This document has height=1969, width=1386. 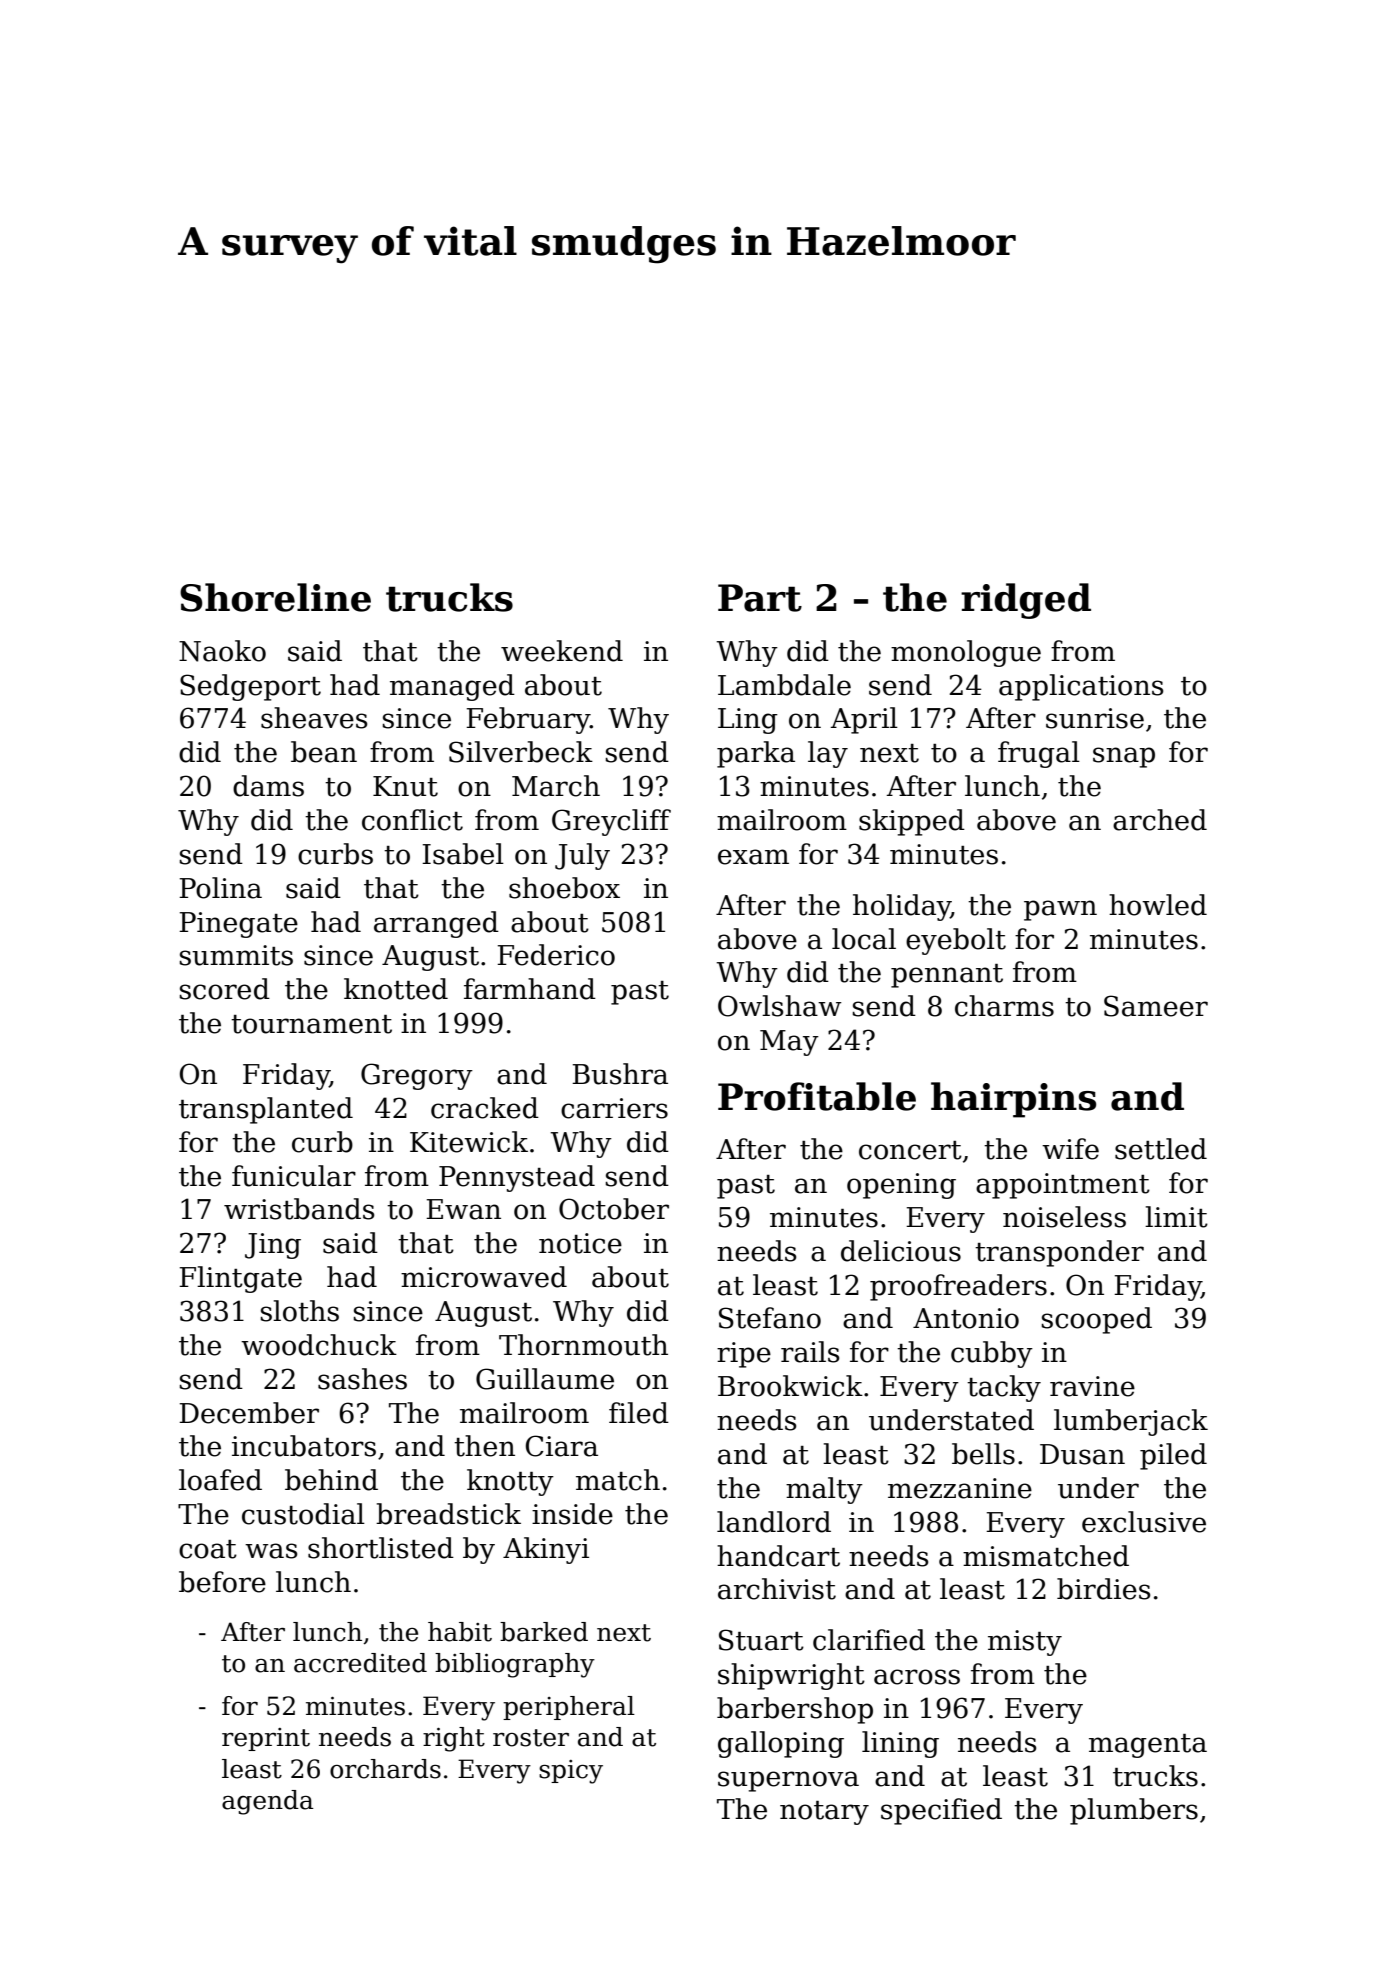 I want to click on Naoko, so click(x=222, y=651).
